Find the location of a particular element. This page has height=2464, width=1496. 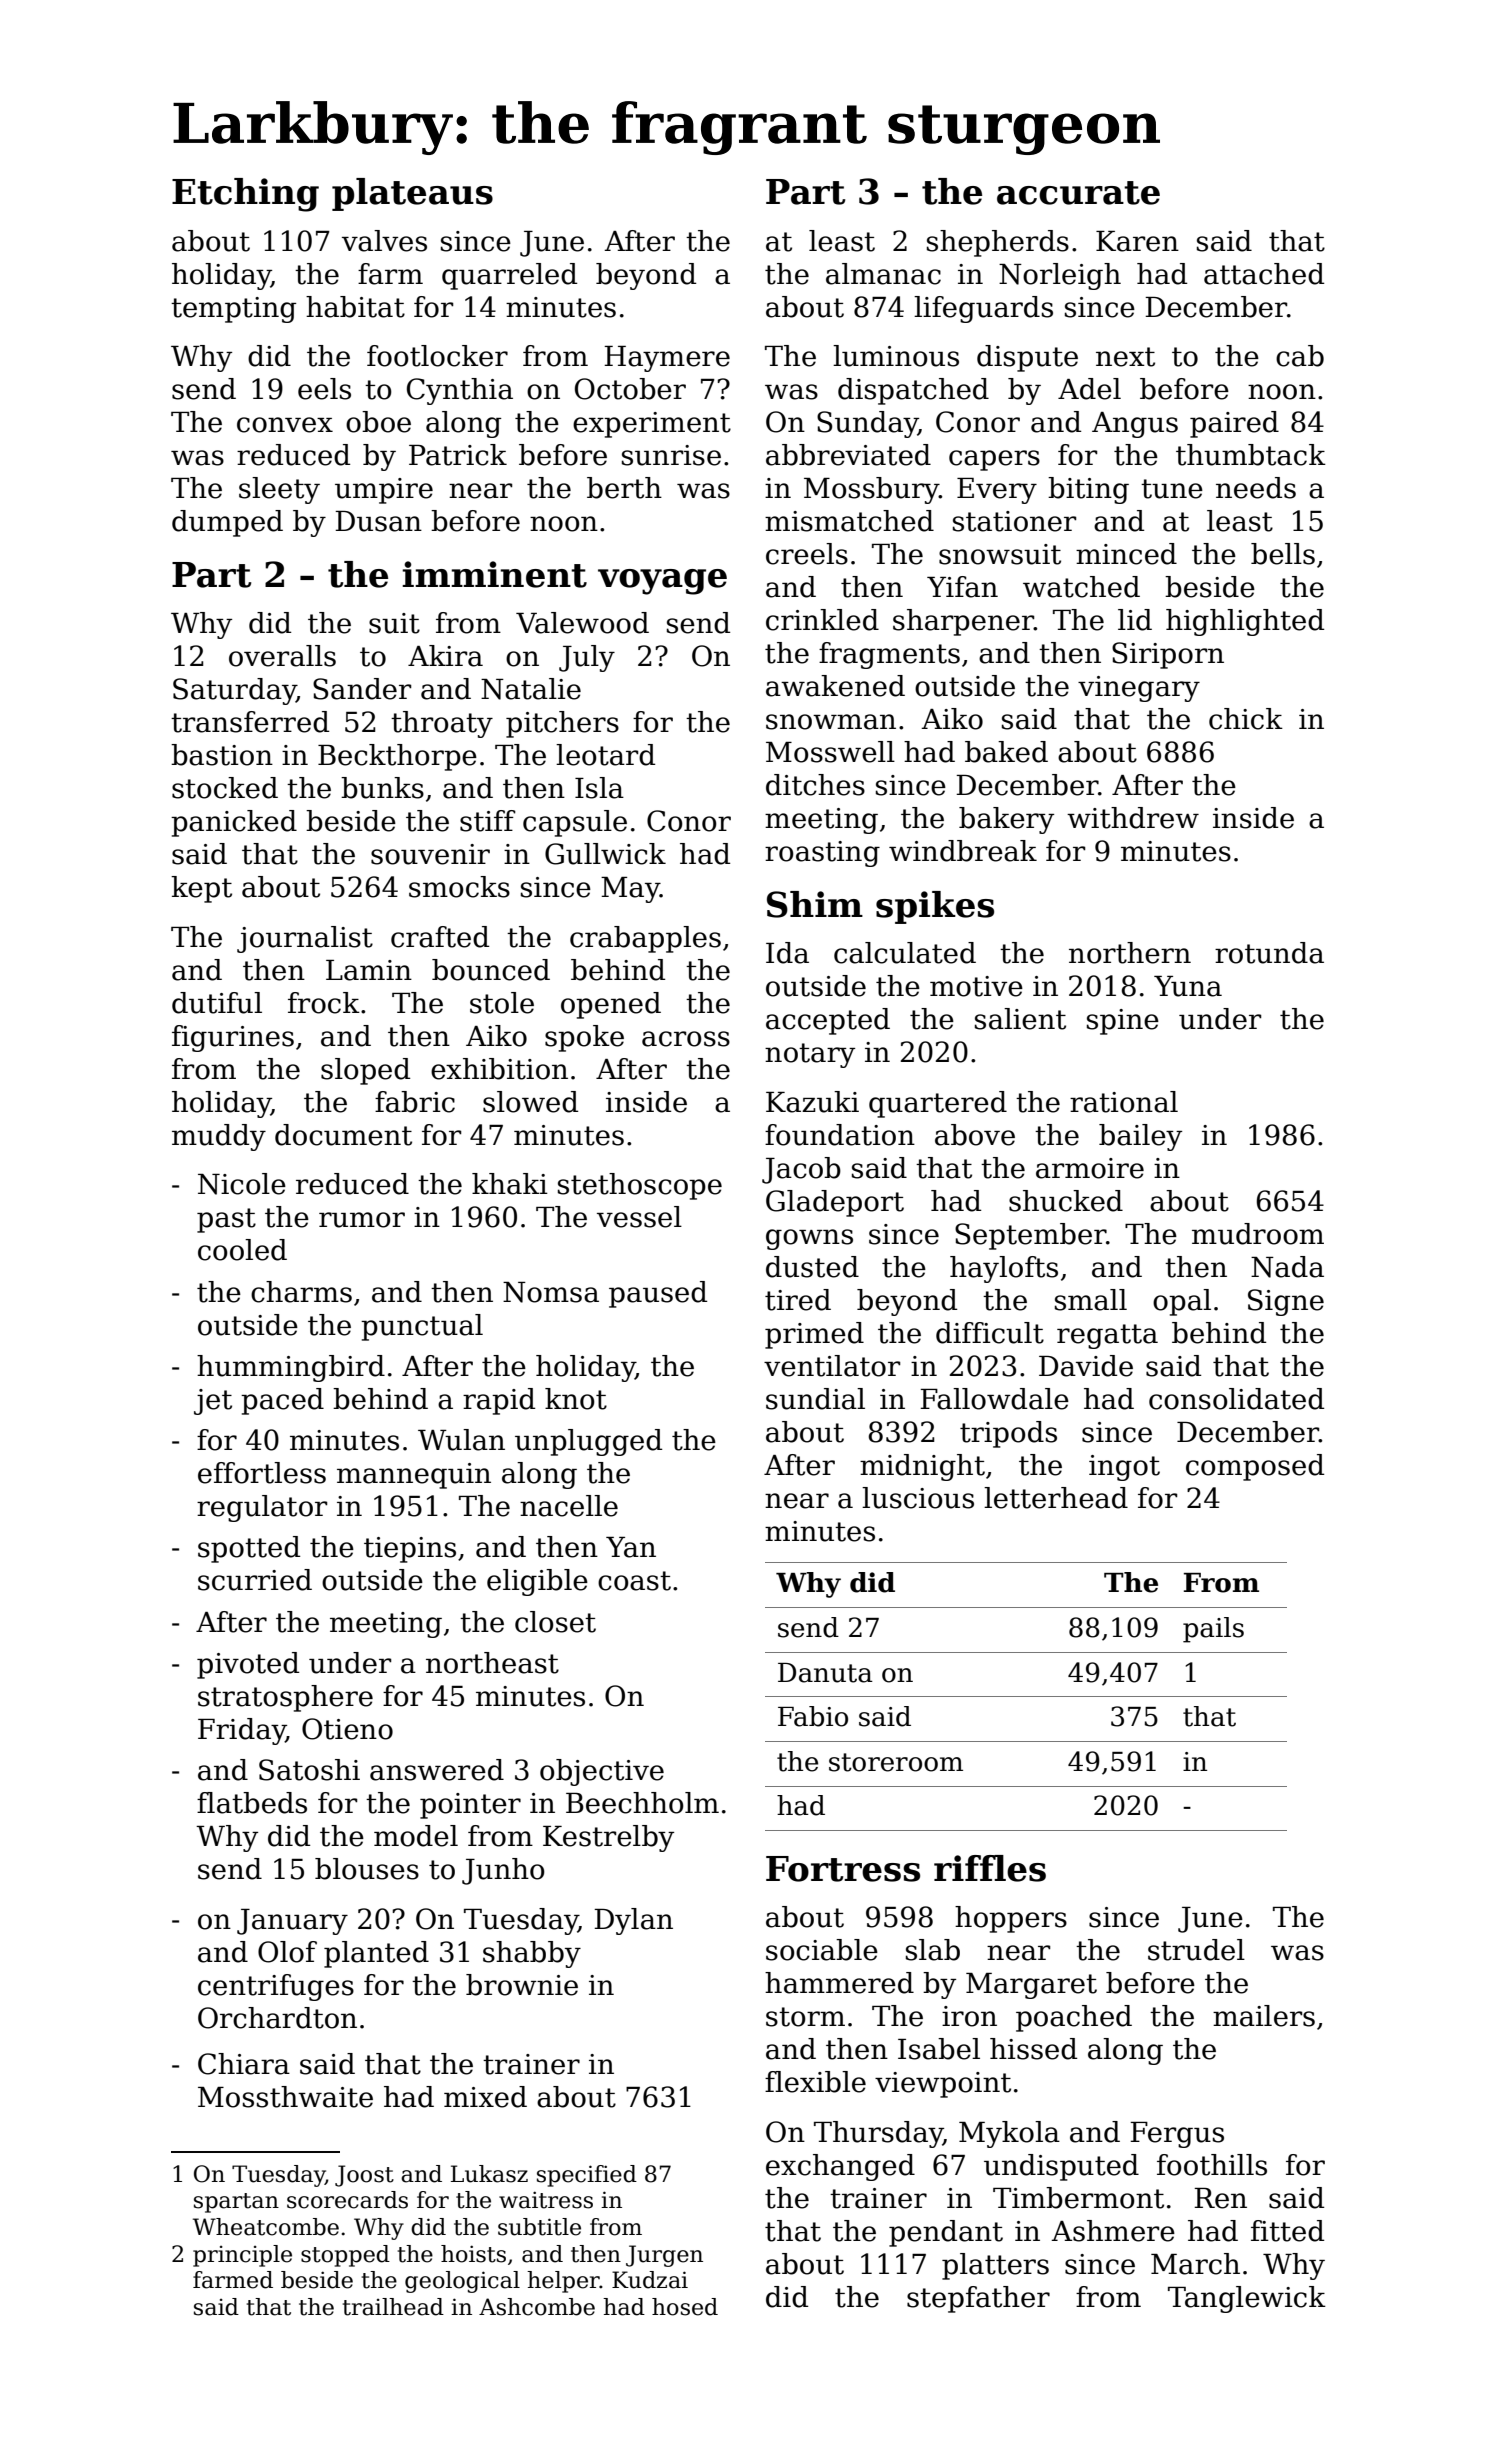

experiment is located at coordinates (652, 425).
